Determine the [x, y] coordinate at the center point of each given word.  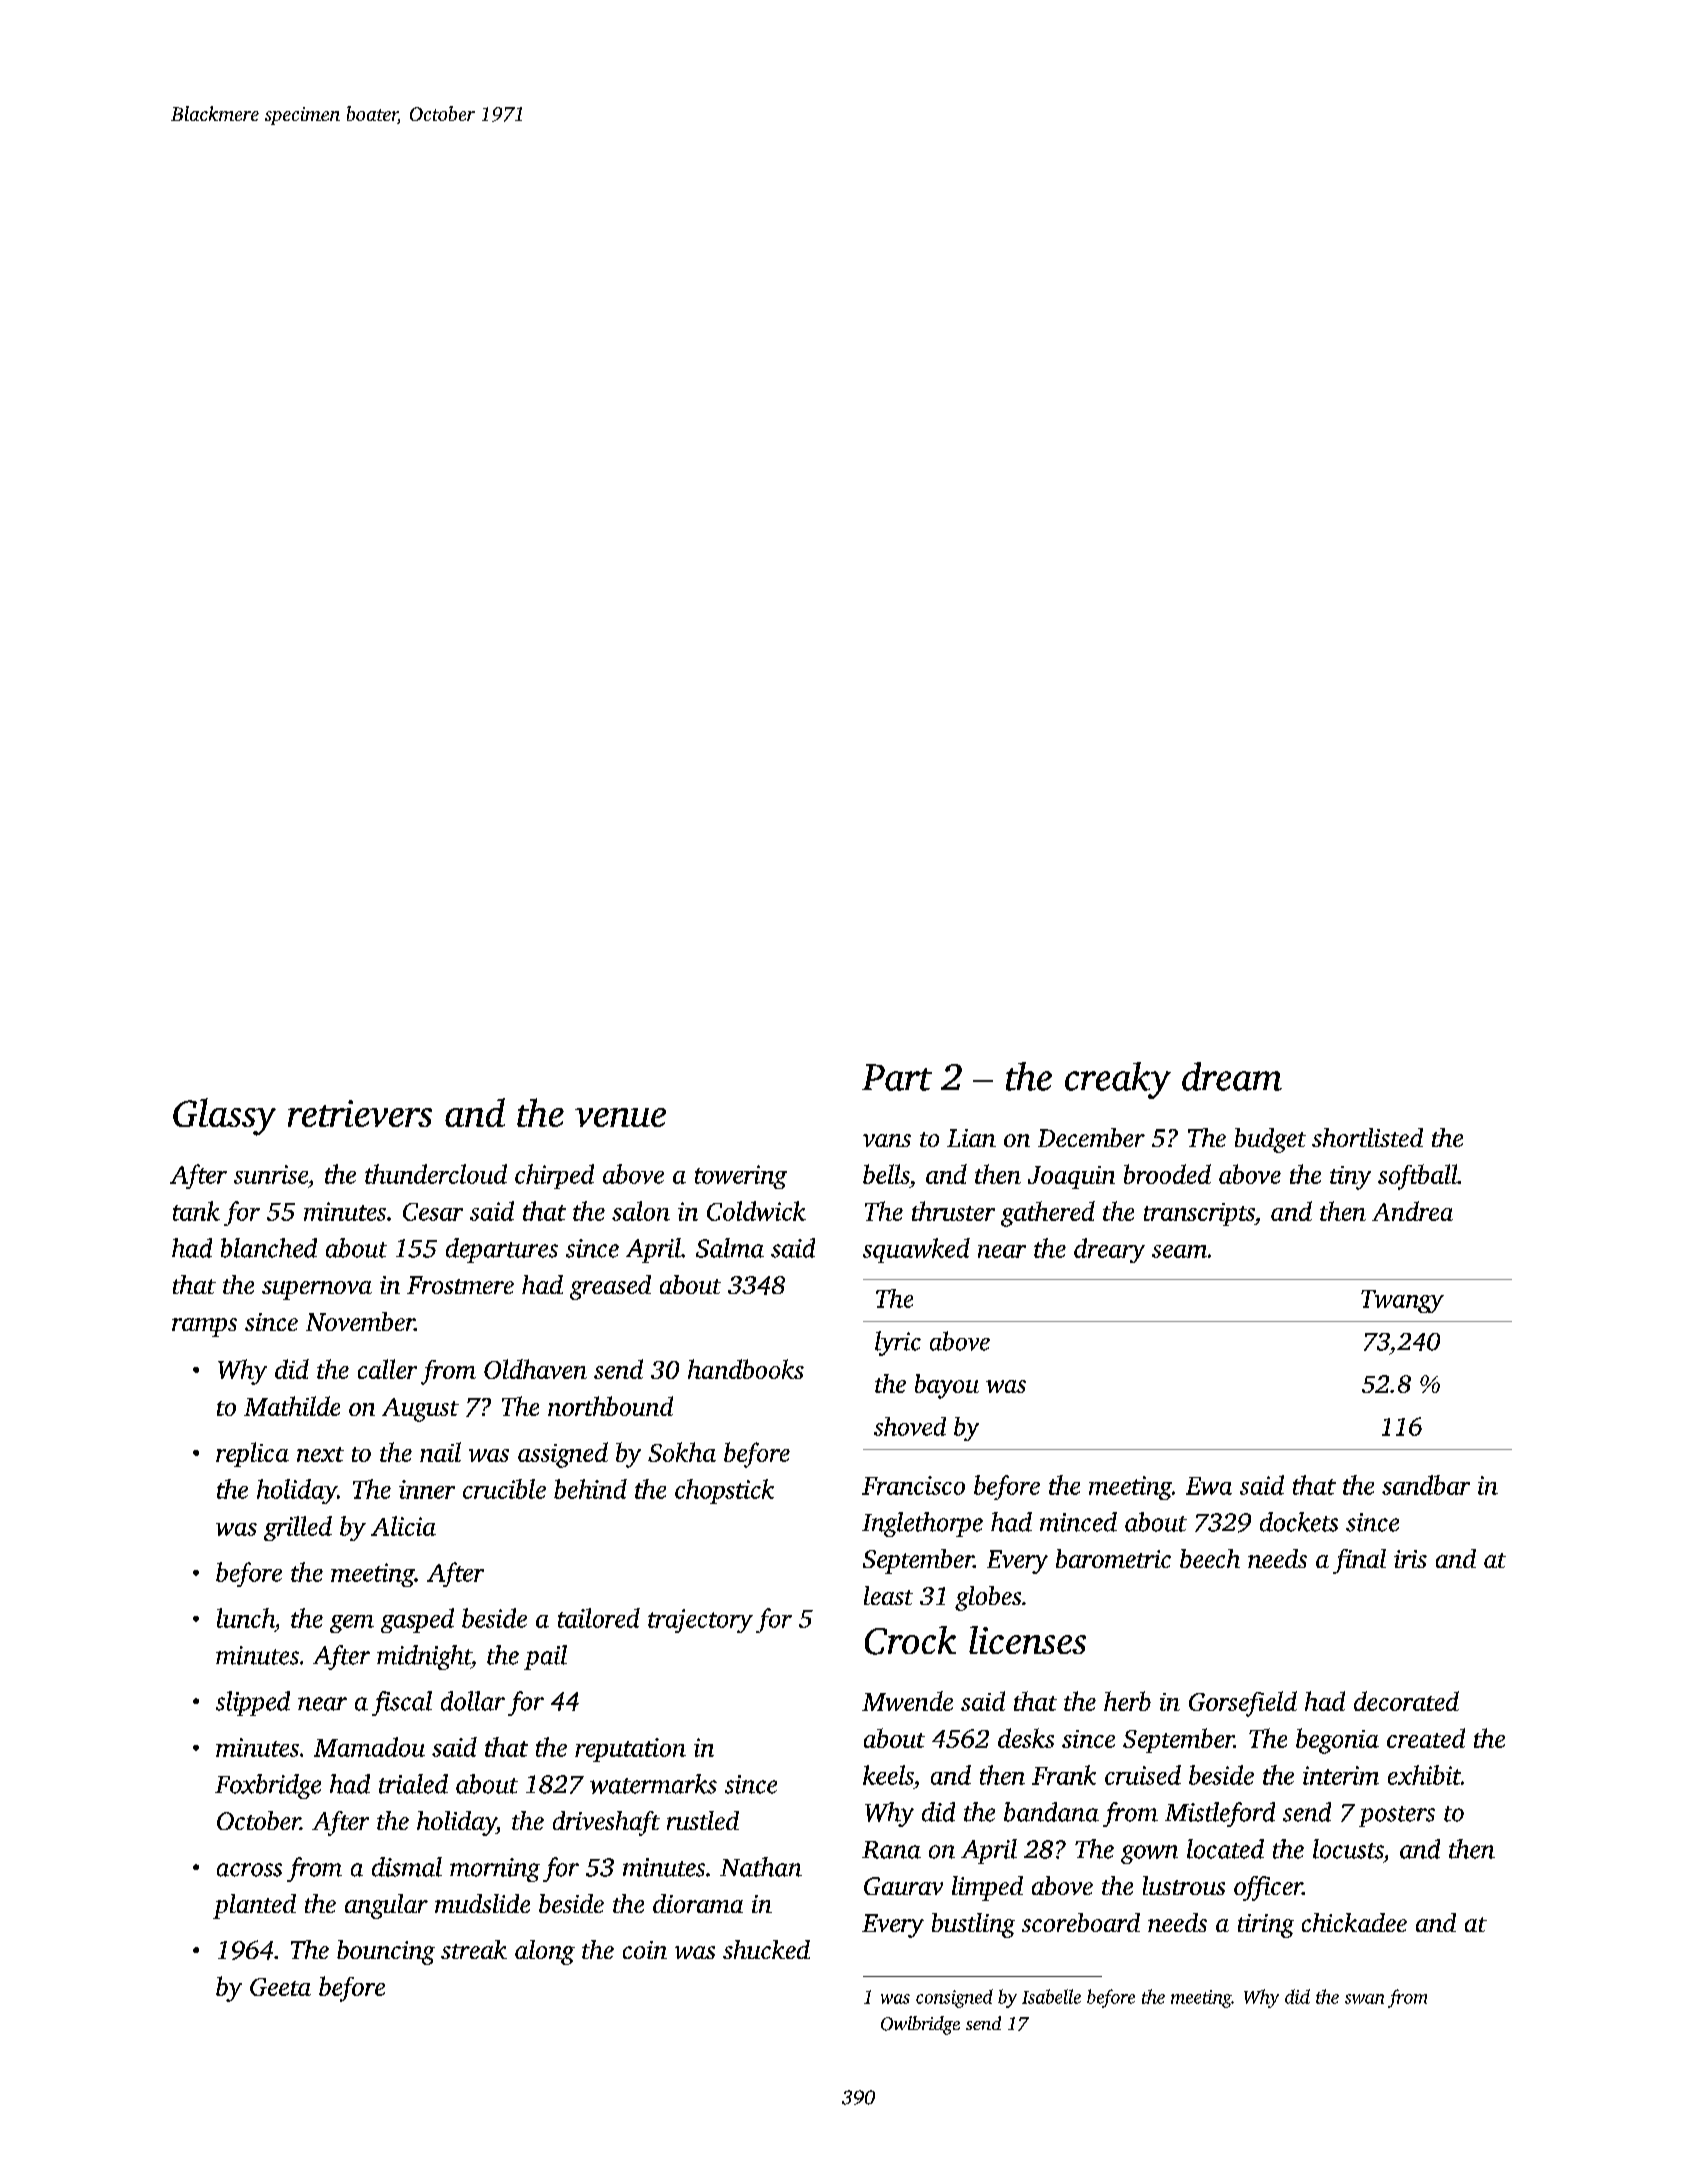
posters [1397, 1816]
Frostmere [460, 1285]
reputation [630, 1750]
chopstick [724, 1491]
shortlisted [1367, 1137]
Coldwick [756, 1211]
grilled [298, 1528]
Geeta [280, 1987]
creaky [1118, 1080]
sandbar [1426, 1485]
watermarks [653, 1784]
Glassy [224, 1117]
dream [1232, 1076]
